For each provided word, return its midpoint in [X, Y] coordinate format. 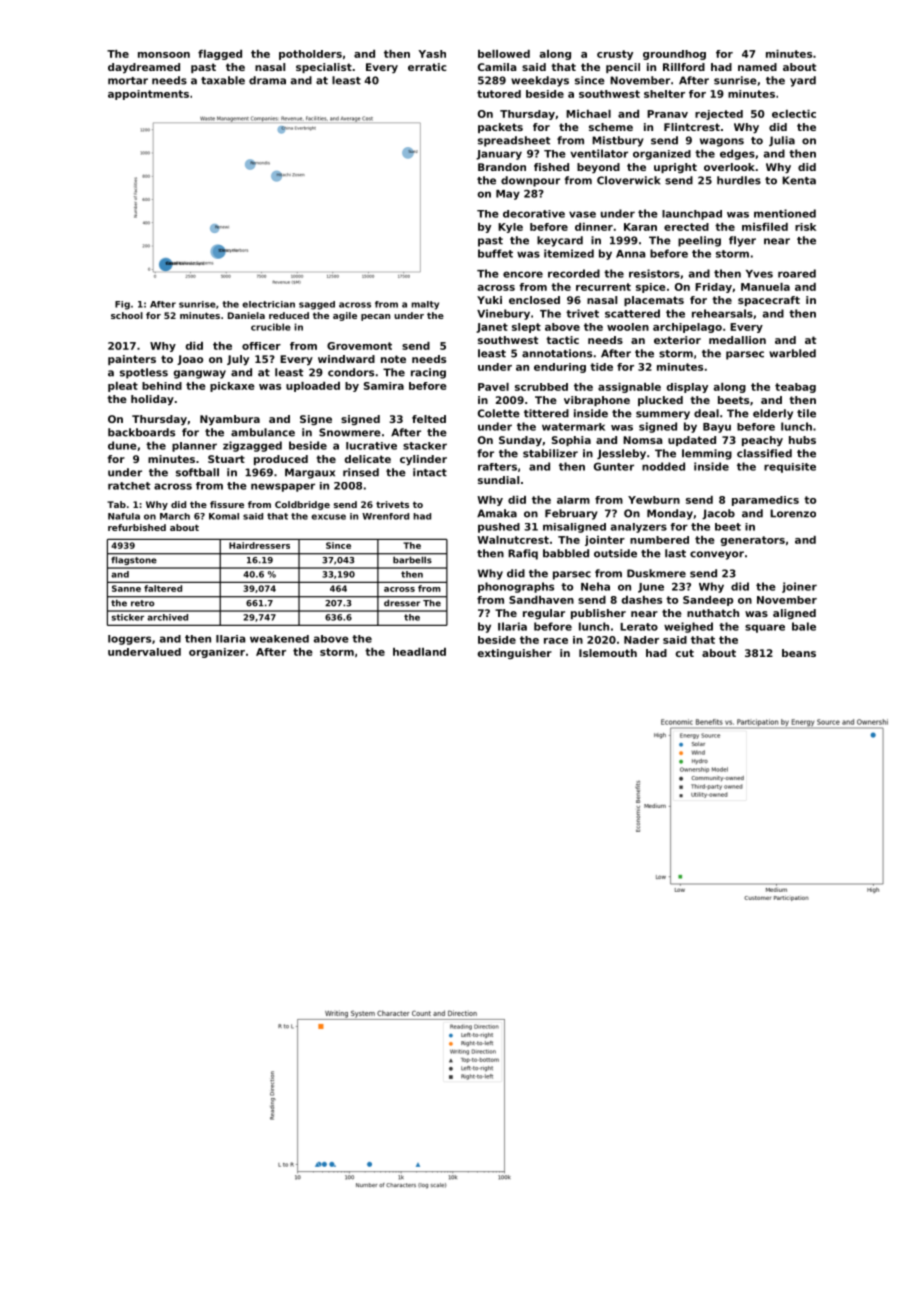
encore [523, 274]
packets [500, 128]
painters [132, 360]
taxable [223, 80]
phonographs [516, 587]
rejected [719, 115]
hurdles [739, 180]
